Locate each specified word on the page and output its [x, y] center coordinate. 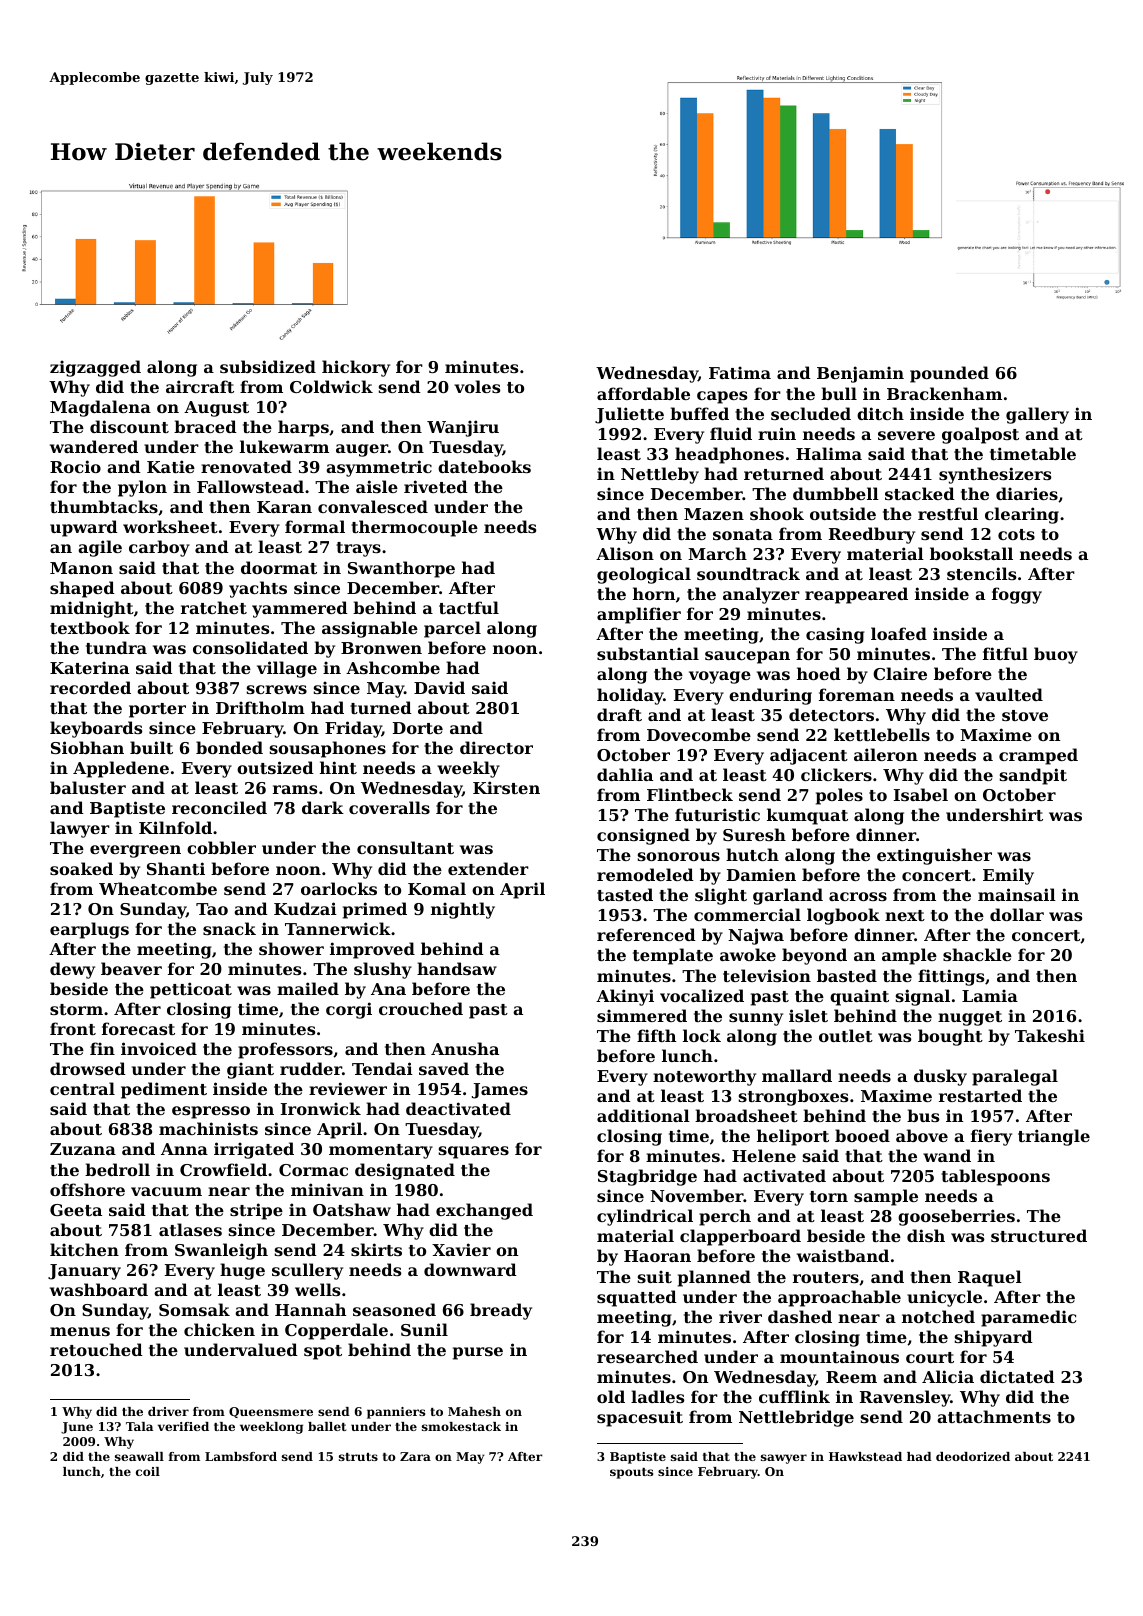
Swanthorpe [401, 569]
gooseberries [956, 1217]
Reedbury [872, 535]
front [73, 1028]
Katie [171, 466]
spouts [631, 1473]
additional [643, 1115]
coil [148, 1471]
